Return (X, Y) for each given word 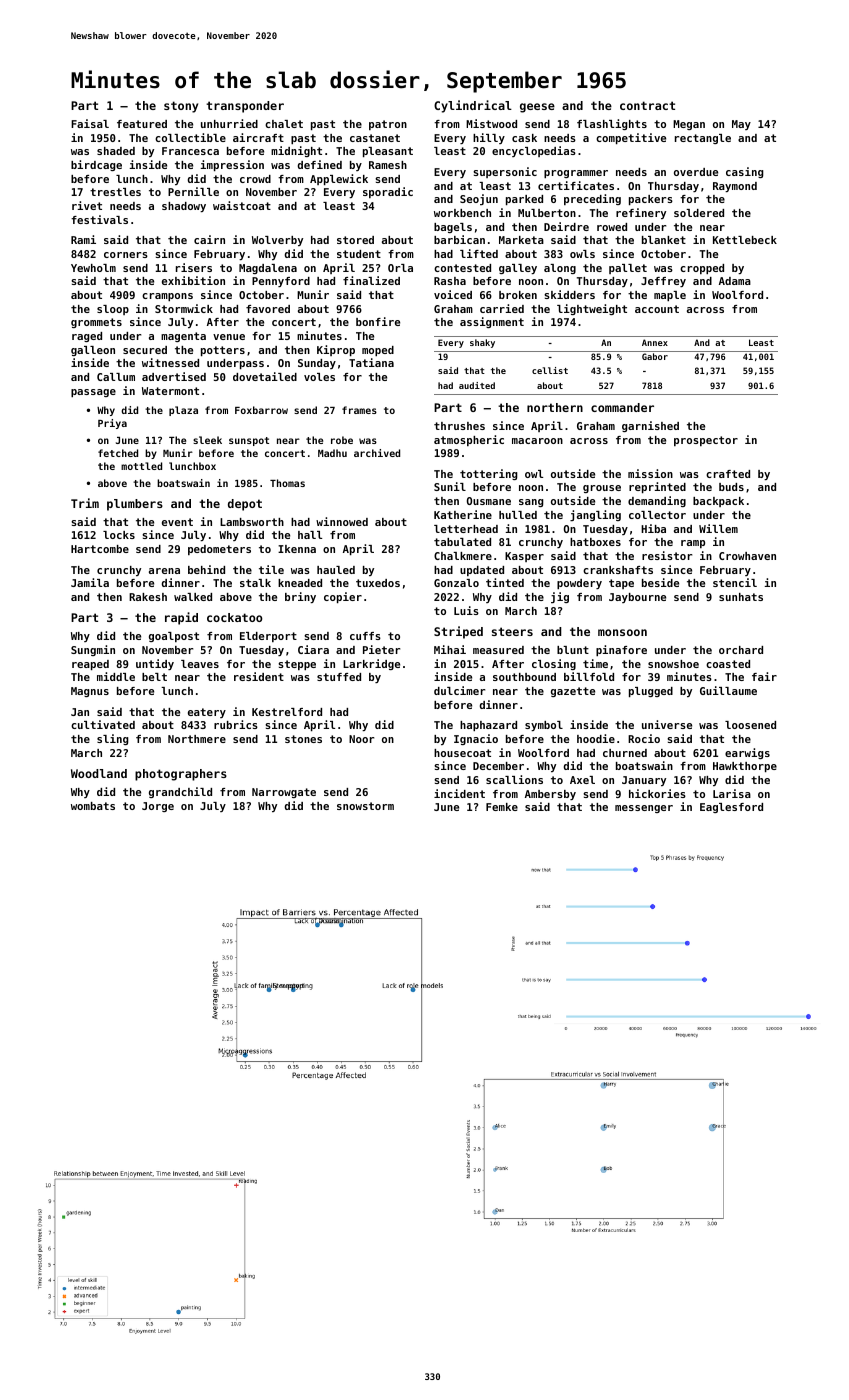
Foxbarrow (261, 410)
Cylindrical (473, 106)
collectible (190, 137)
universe (667, 724)
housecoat (462, 753)
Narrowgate (284, 793)
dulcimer (459, 690)
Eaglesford (731, 808)
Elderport (268, 637)
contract (647, 105)
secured (145, 350)
